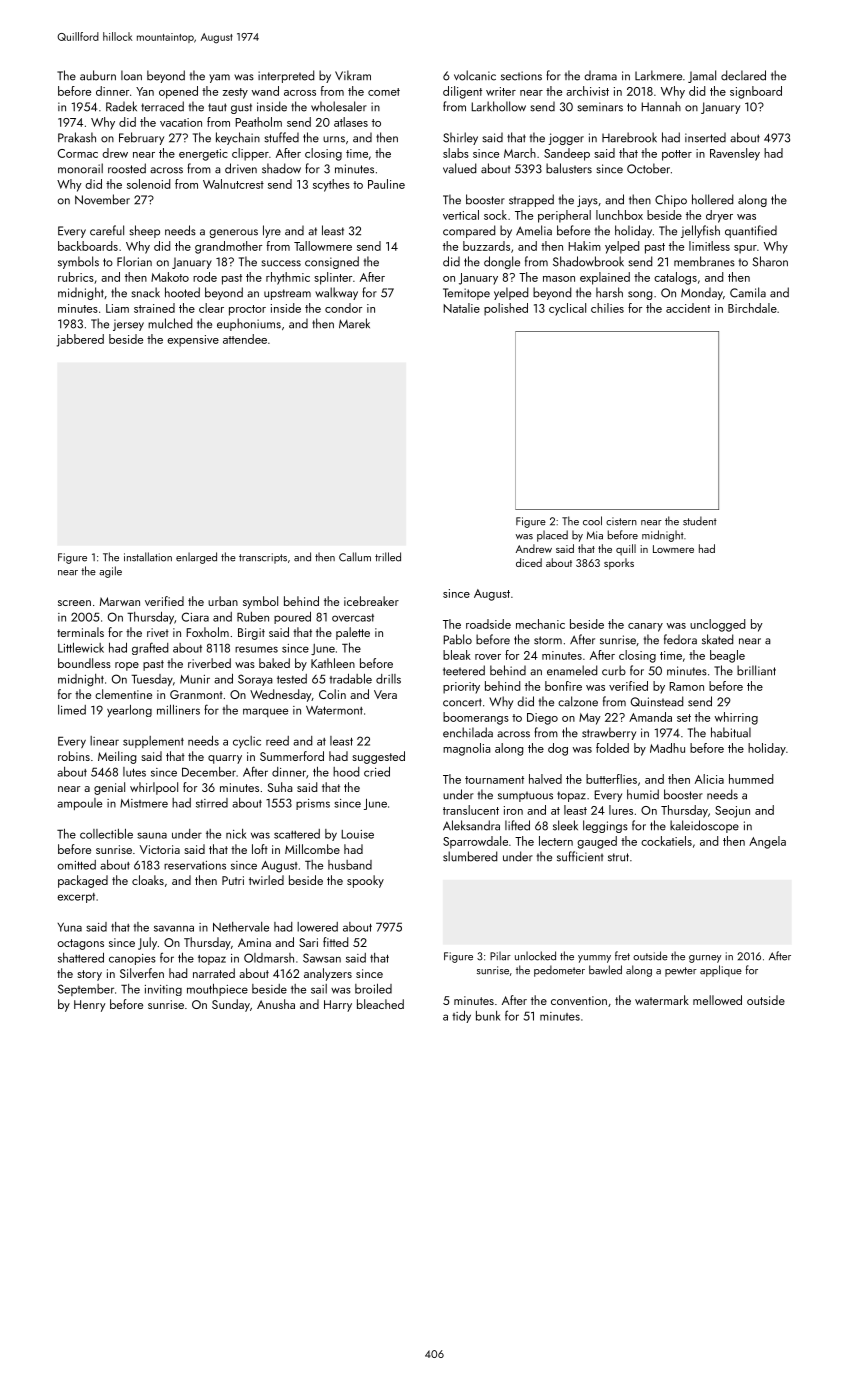 The height and width of the screenshot is (1400, 849). Describe the element at coordinates (353, 75) in the screenshot. I see `Vikram` at that location.
